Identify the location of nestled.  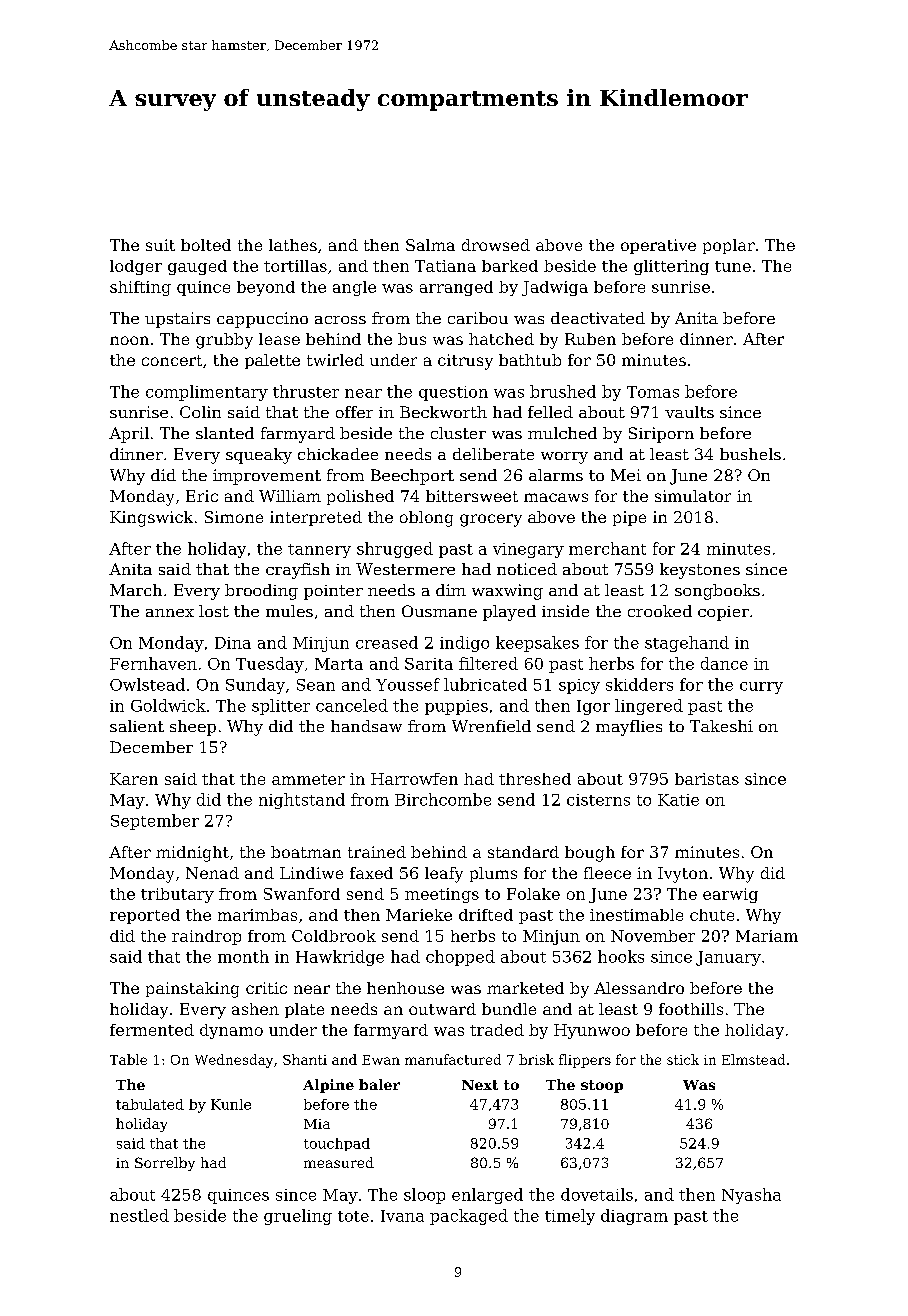
(139, 1215).
